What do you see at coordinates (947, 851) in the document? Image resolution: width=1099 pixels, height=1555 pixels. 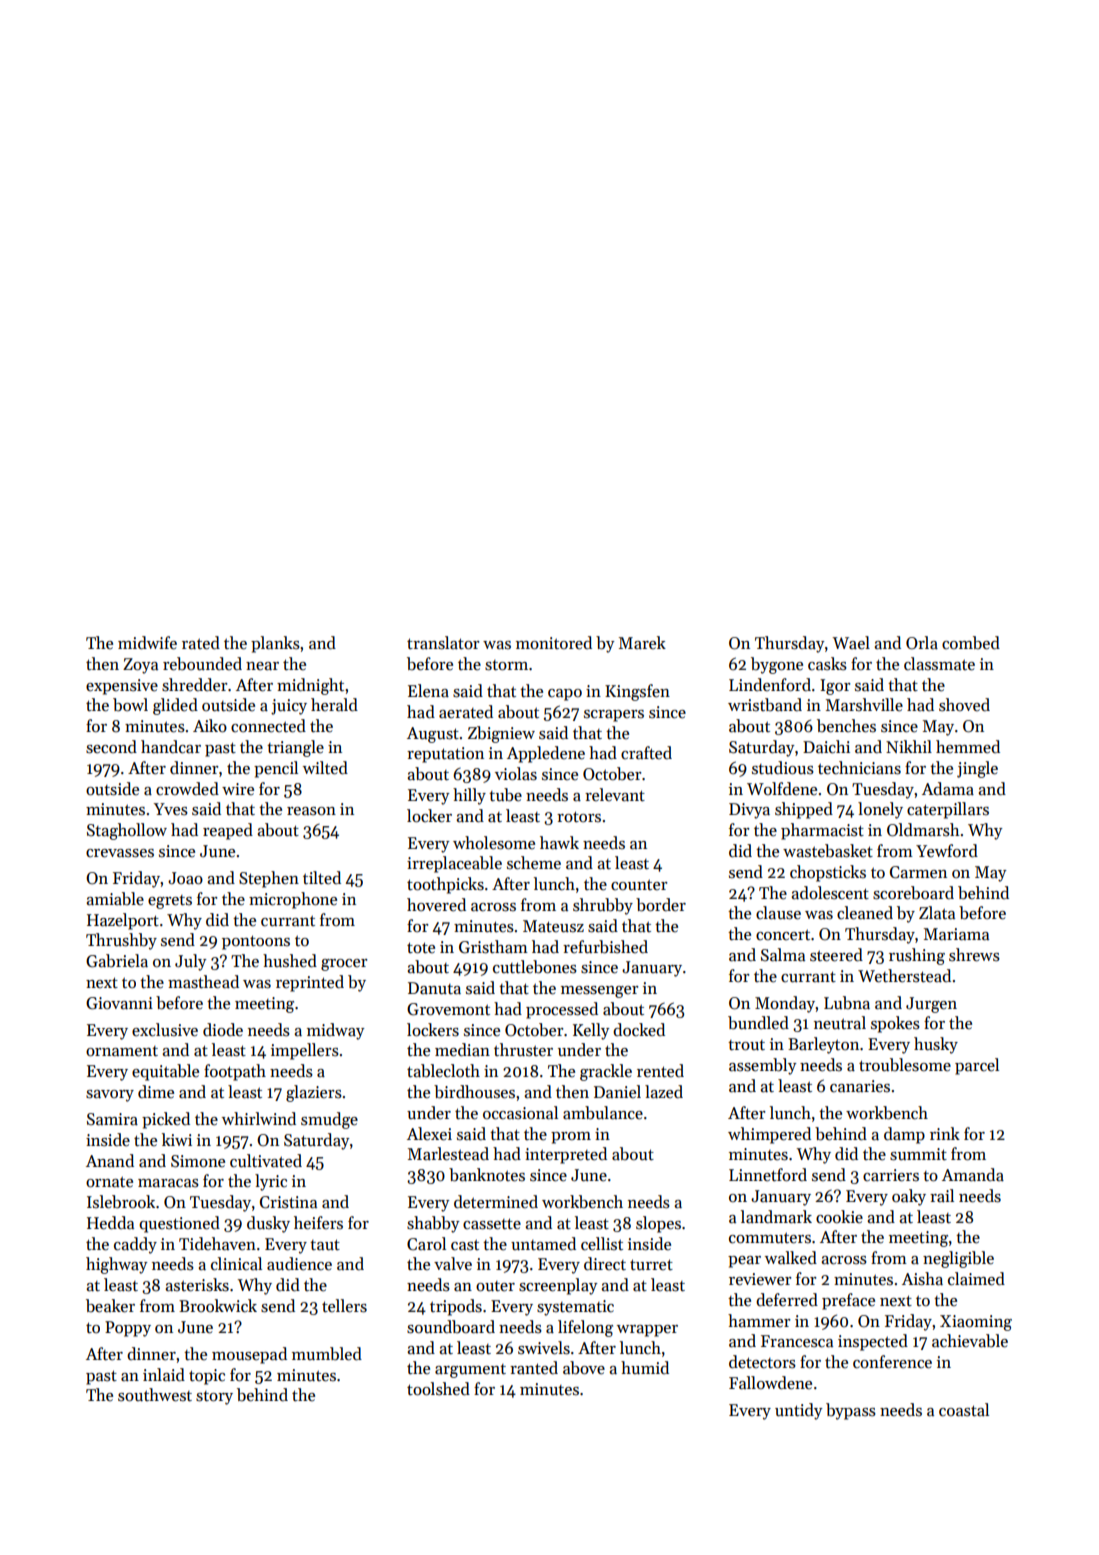 I see `Yewford` at bounding box center [947, 851].
